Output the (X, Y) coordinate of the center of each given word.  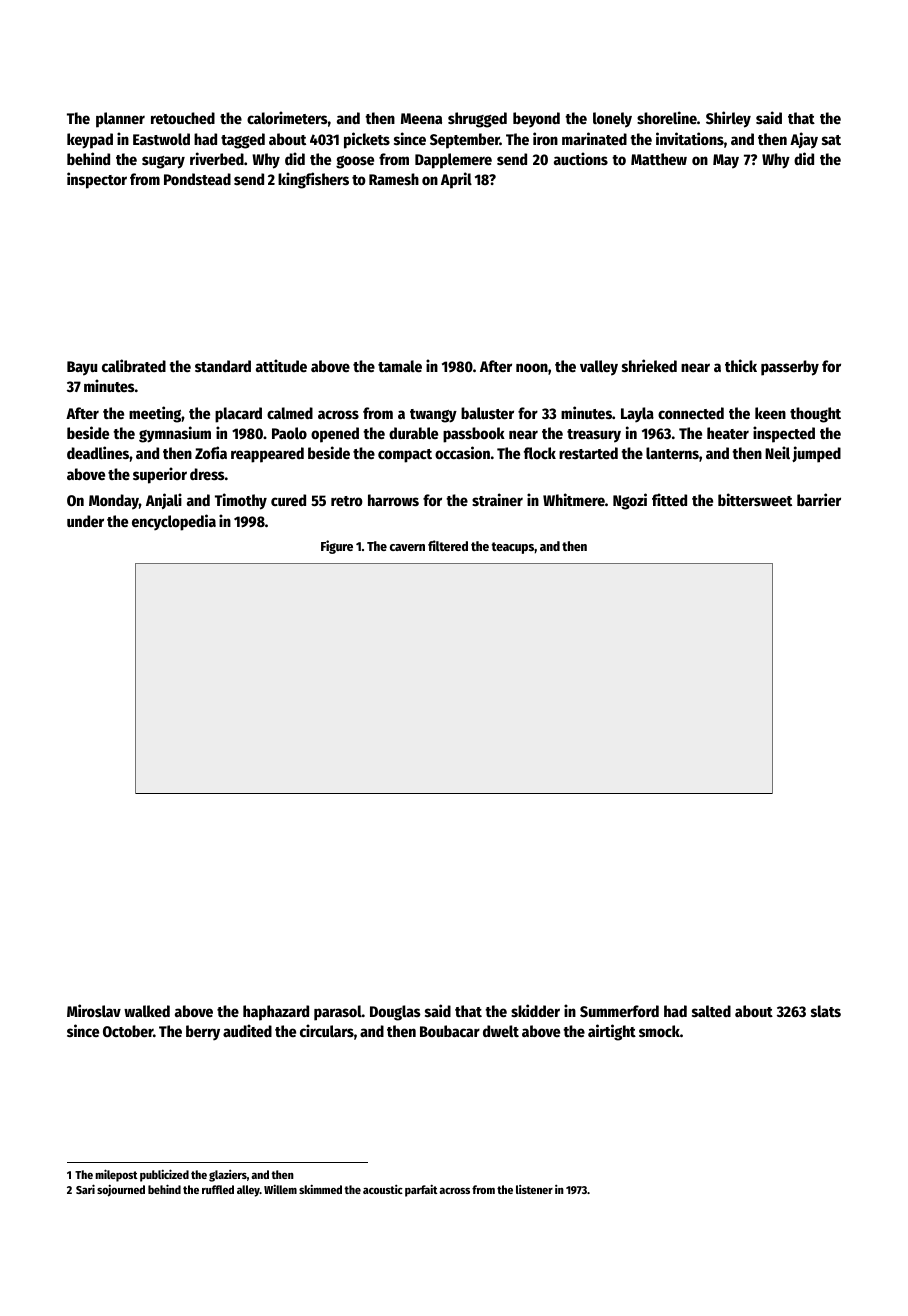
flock (540, 453)
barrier (819, 499)
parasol (338, 1013)
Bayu (82, 368)
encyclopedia (174, 522)
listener (534, 1189)
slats (826, 1011)
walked (147, 1011)
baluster (487, 413)
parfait (421, 1190)
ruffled (218, 1189)
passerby (790, 368)
